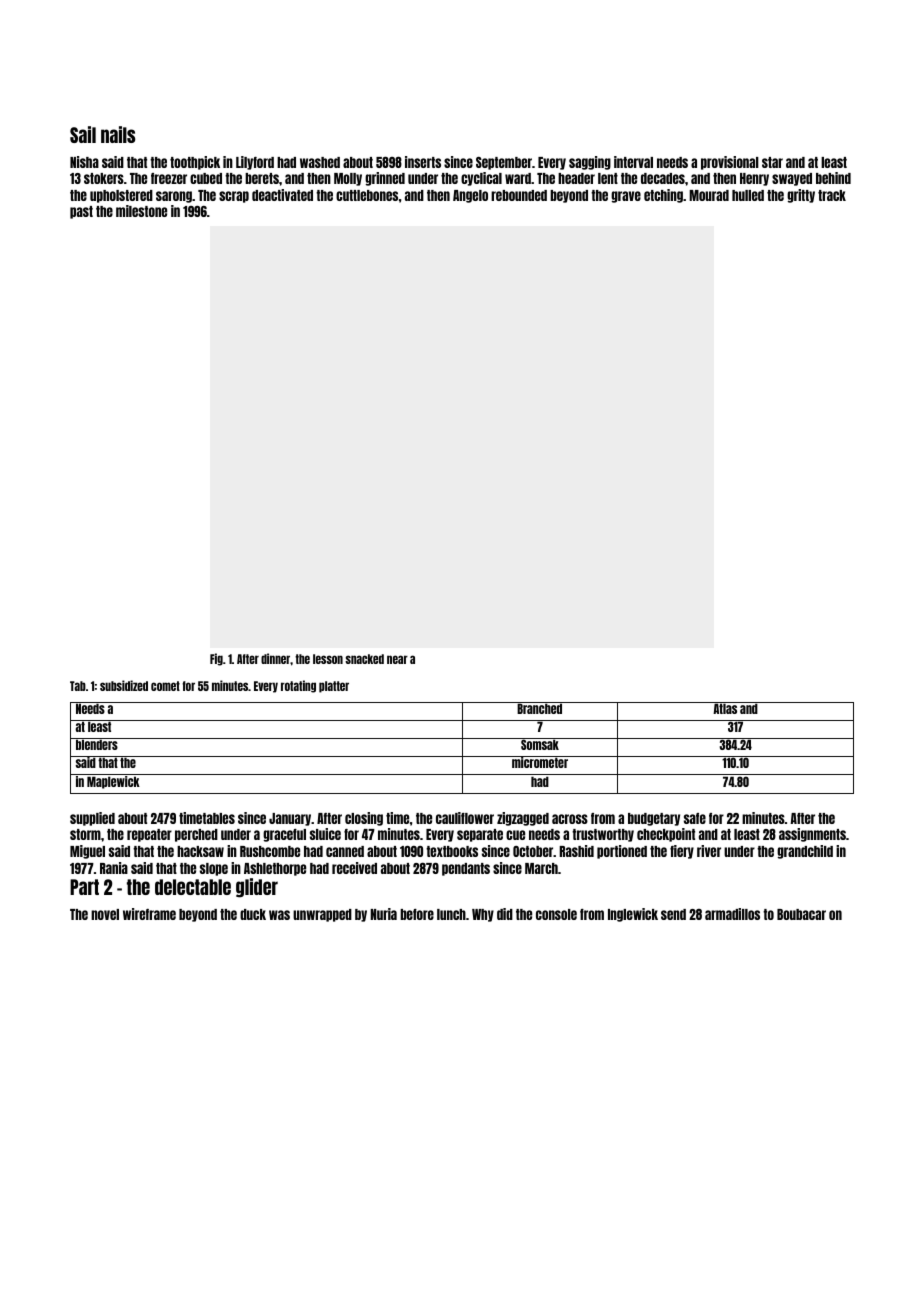 This document has height=1314, width=924. Describe the element at coordinates (748, 195) in the document. I see `hulled` at that location.
